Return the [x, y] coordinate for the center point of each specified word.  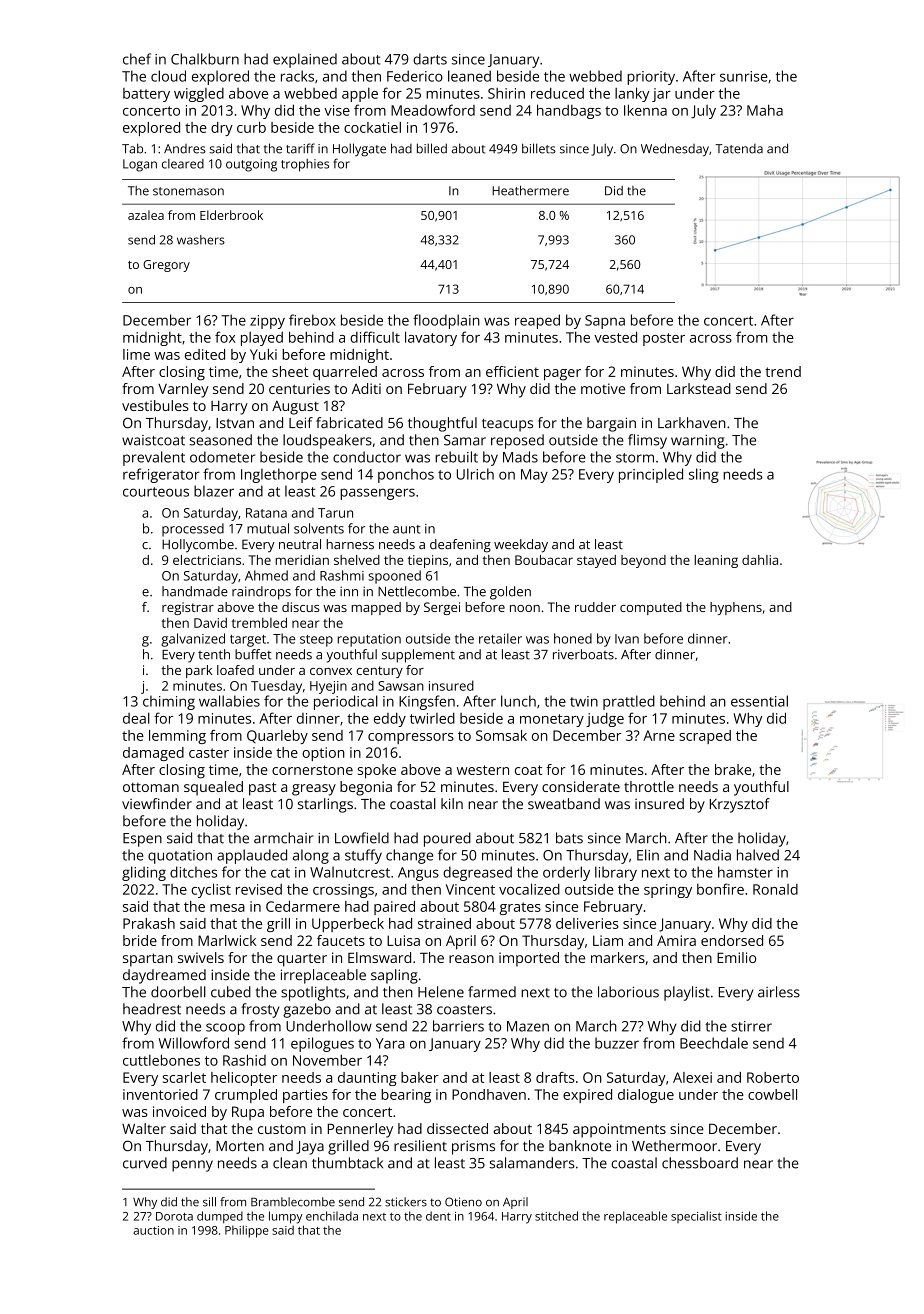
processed [193, 530]
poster [664, 339]
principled [651, 475]
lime [136, 354]
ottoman [151, 787]
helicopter [244, 1079]
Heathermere [530, 191]
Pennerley [360, 1130]
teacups [507, 425]
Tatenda [739, 149]
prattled [629, 702]
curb [251, 127]
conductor [367, 457]
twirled [432, 718]
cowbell [772, 1094]
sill [209, 1202]
